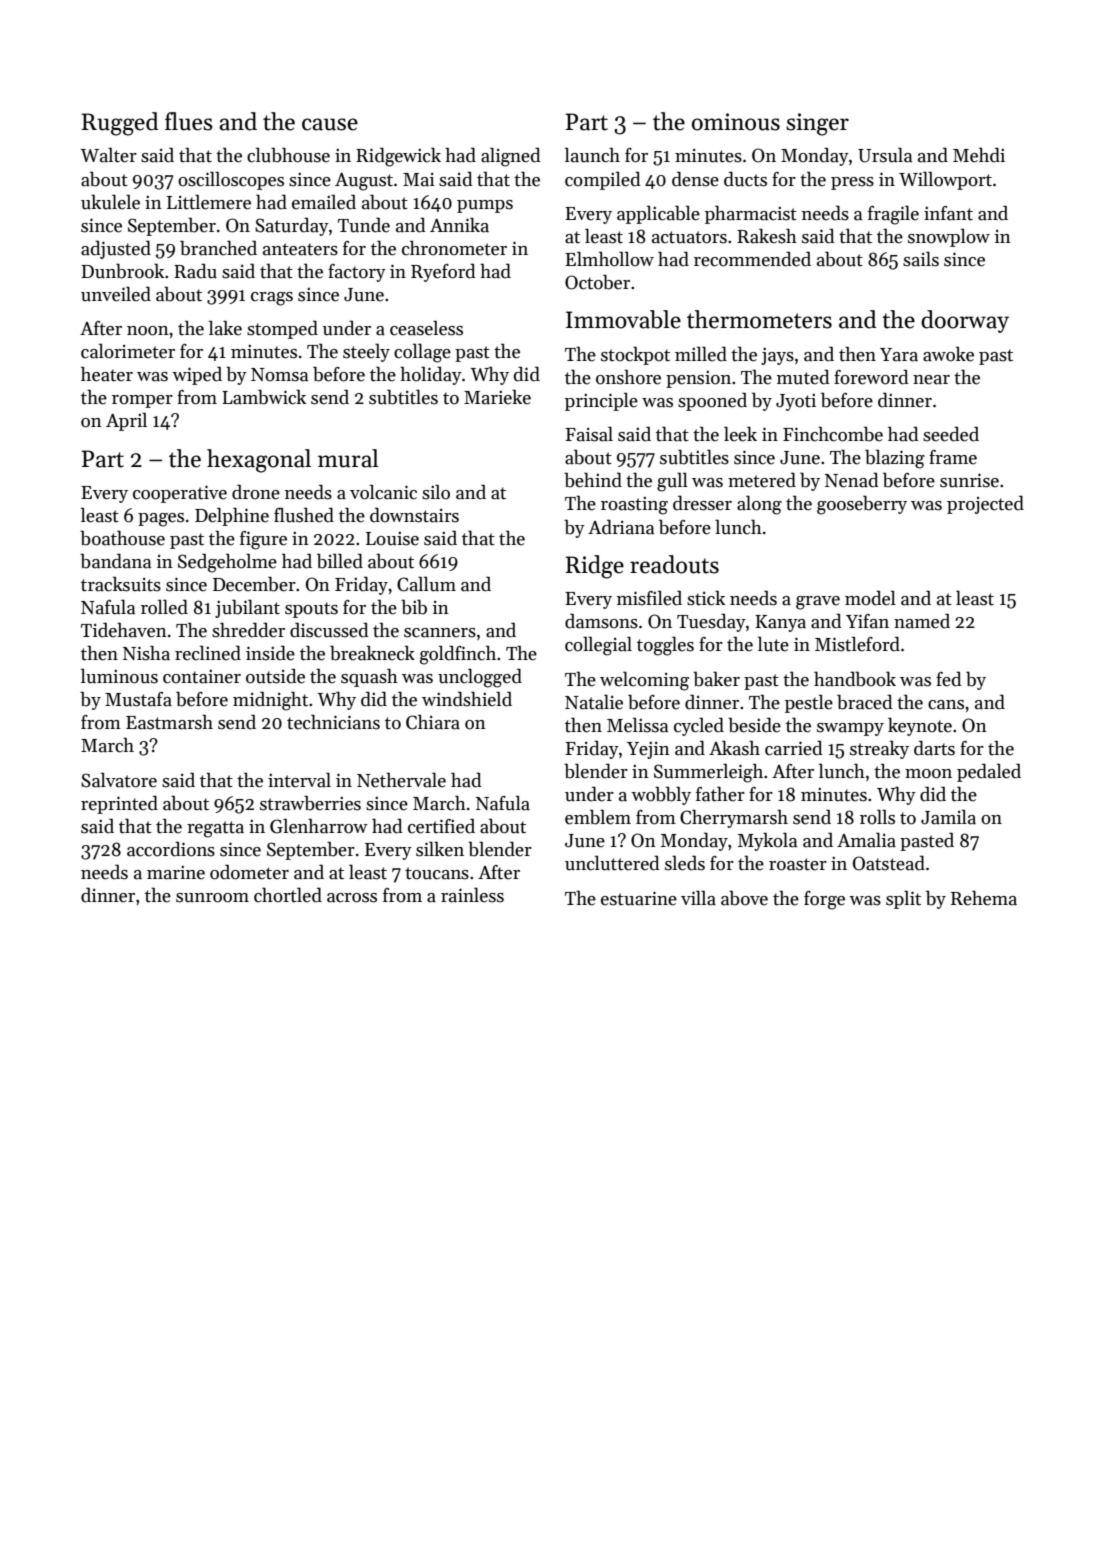 The height and width of the screenshot is (1564, 1106). Describe the element at coordinates (817, 124) in the screenshot. I see `singer` at that location.
